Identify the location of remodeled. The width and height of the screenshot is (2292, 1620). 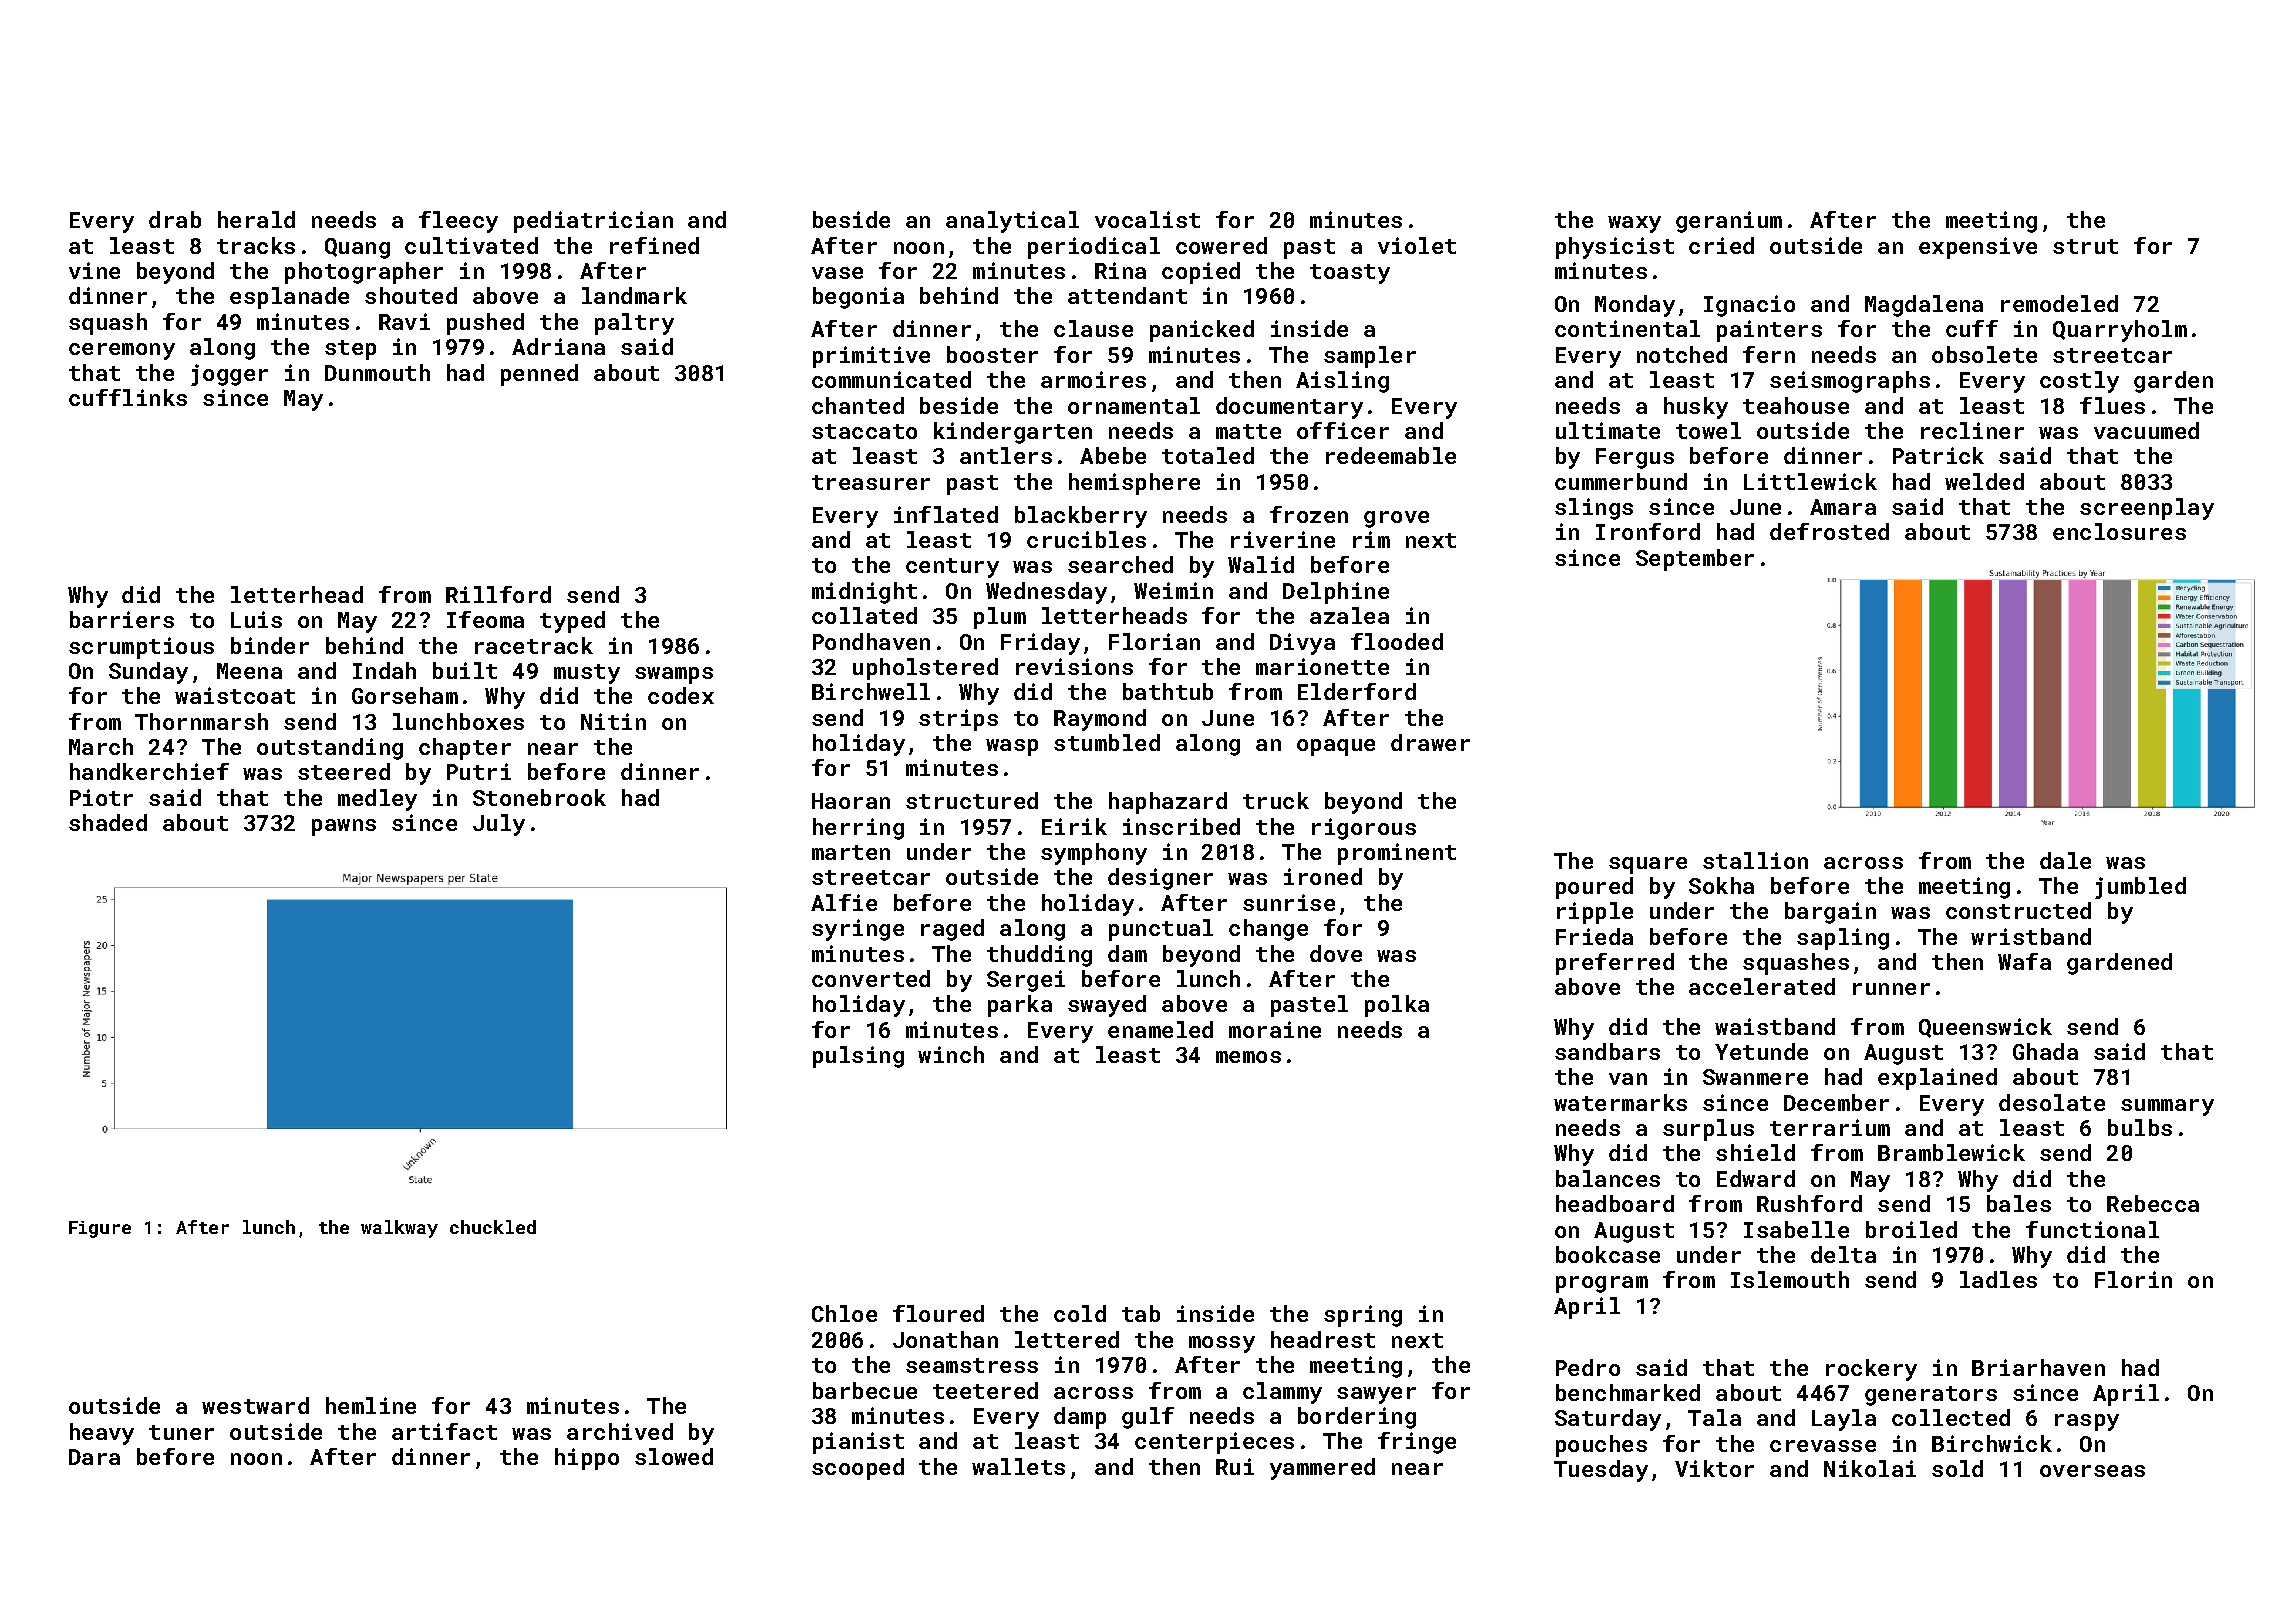
(2059, 303).
